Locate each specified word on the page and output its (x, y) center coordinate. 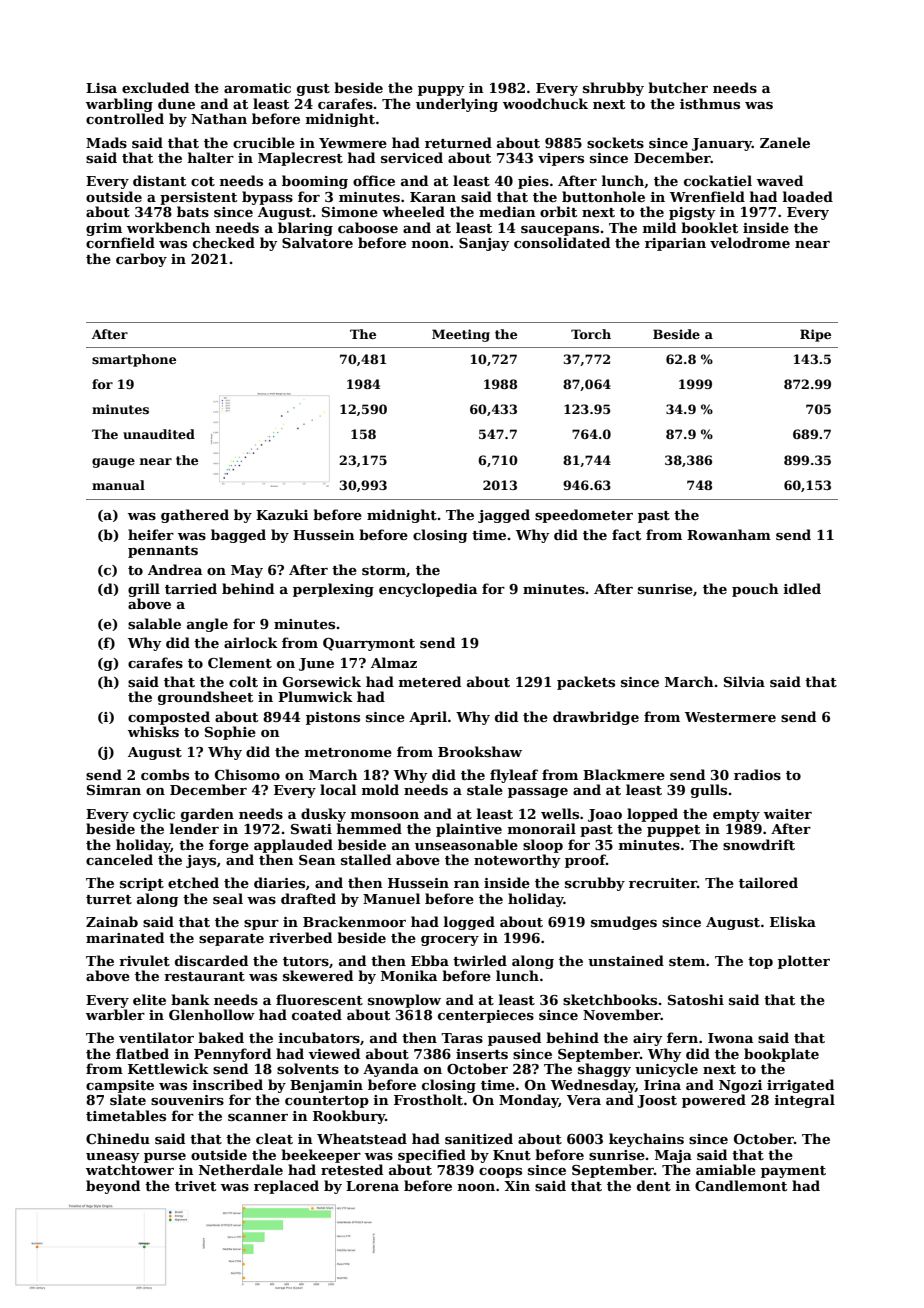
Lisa (101, 88)
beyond (113, 1187)
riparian (675, 244)
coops (500, 1173)
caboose (368, 227)
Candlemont (741, 1185)
